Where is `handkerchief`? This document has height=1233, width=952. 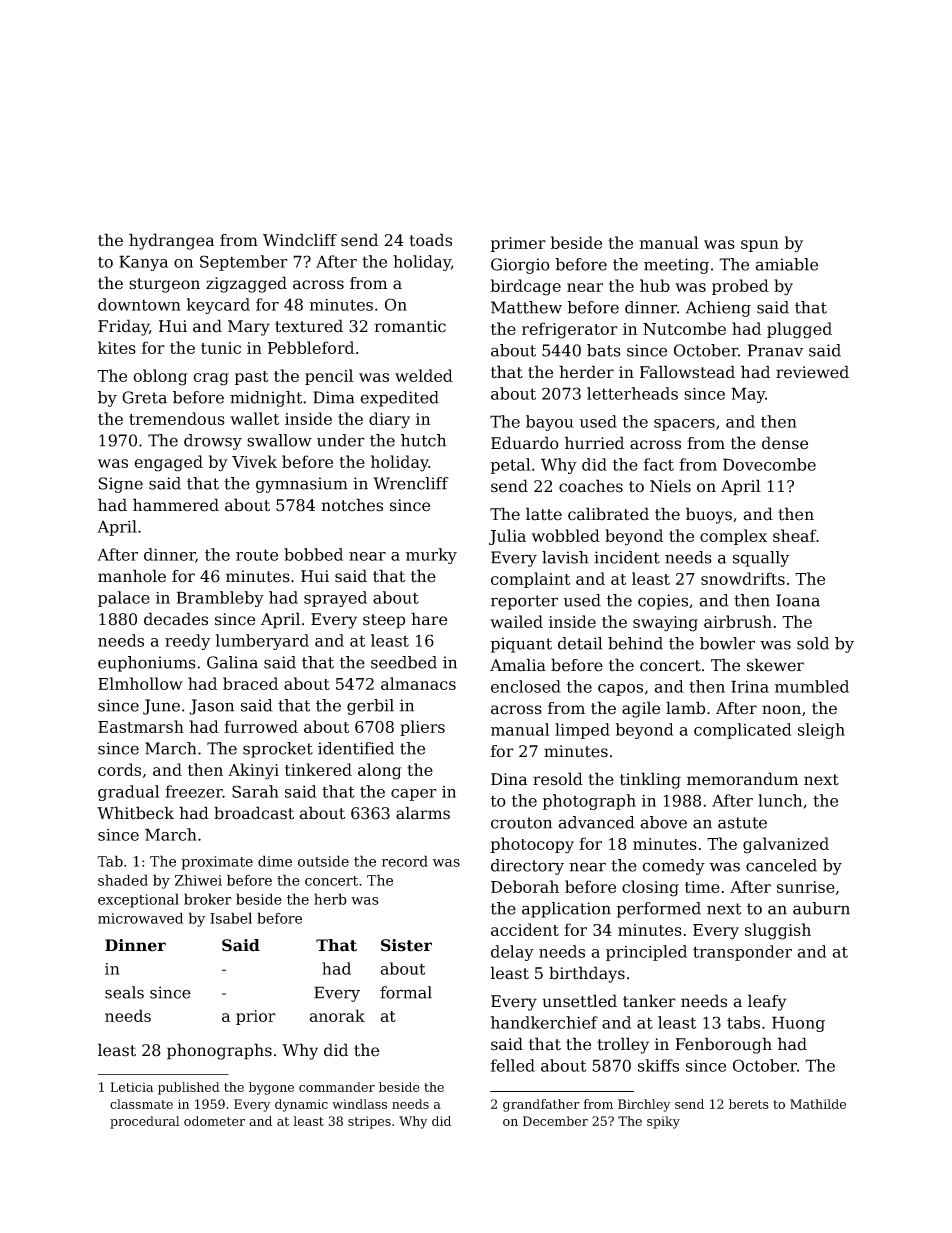 handkerchief is located at coordinates (544, 1022).
